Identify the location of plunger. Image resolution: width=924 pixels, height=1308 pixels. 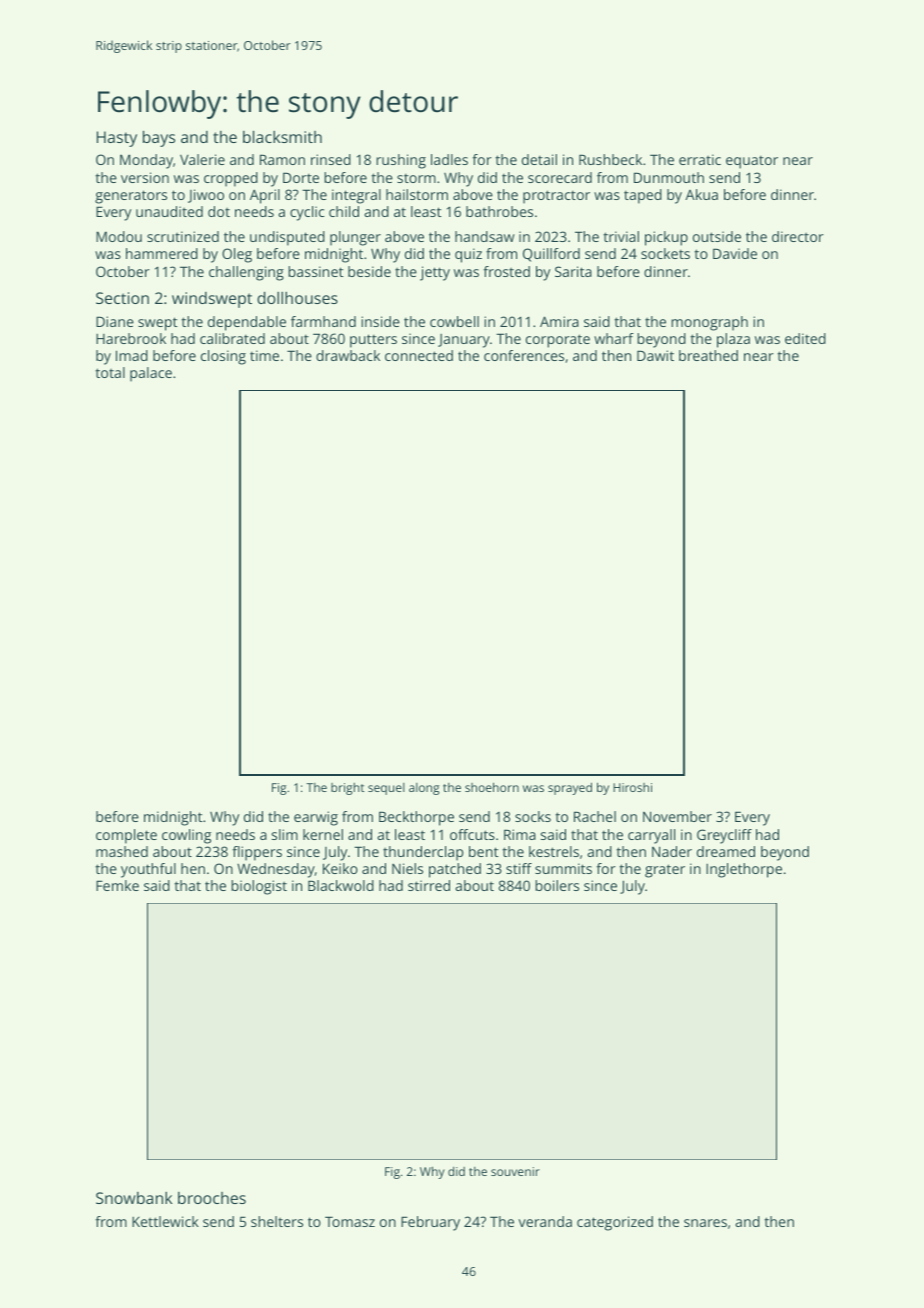
(355, 238).
